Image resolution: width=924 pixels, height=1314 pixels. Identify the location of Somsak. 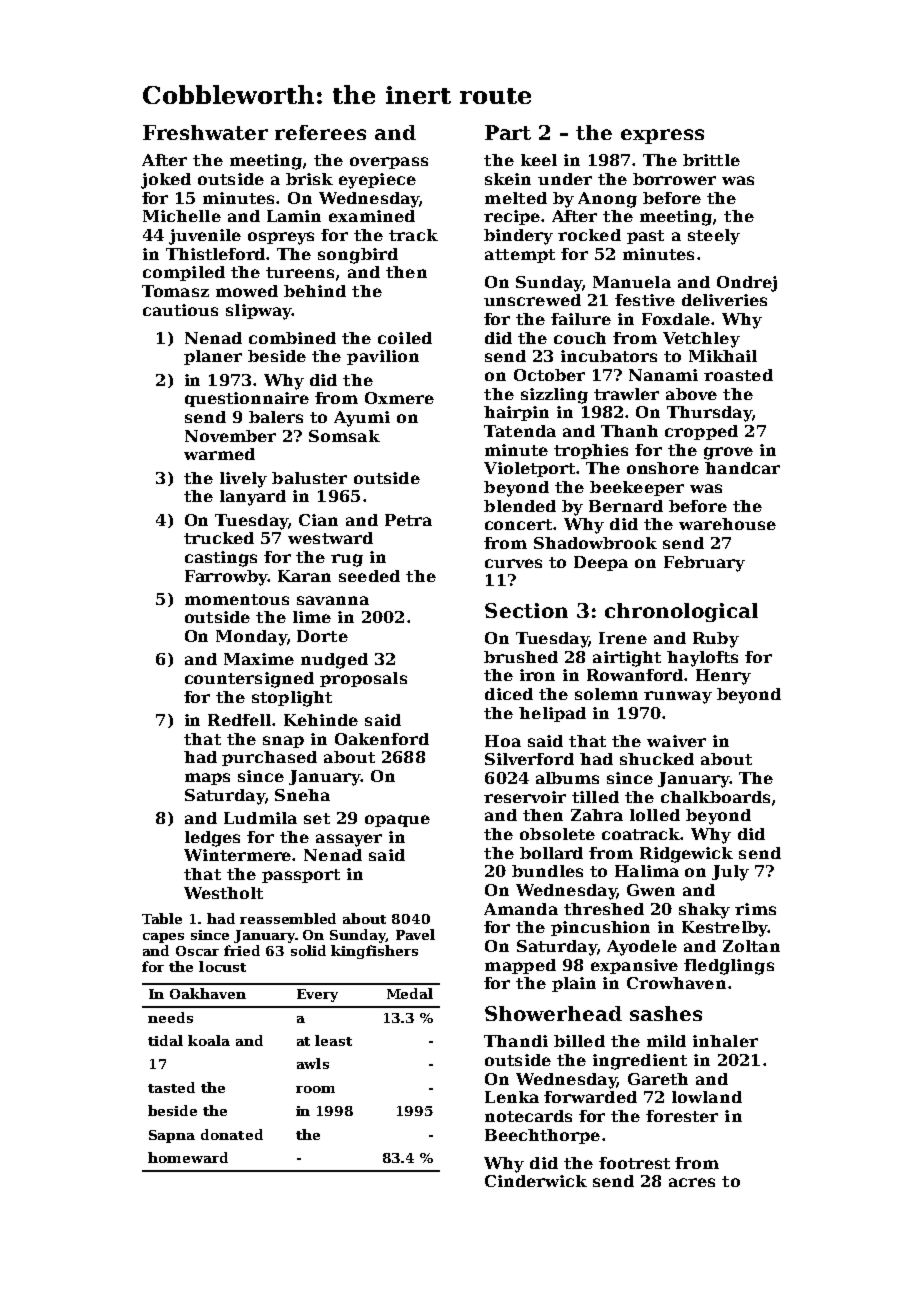
(344, 436).
